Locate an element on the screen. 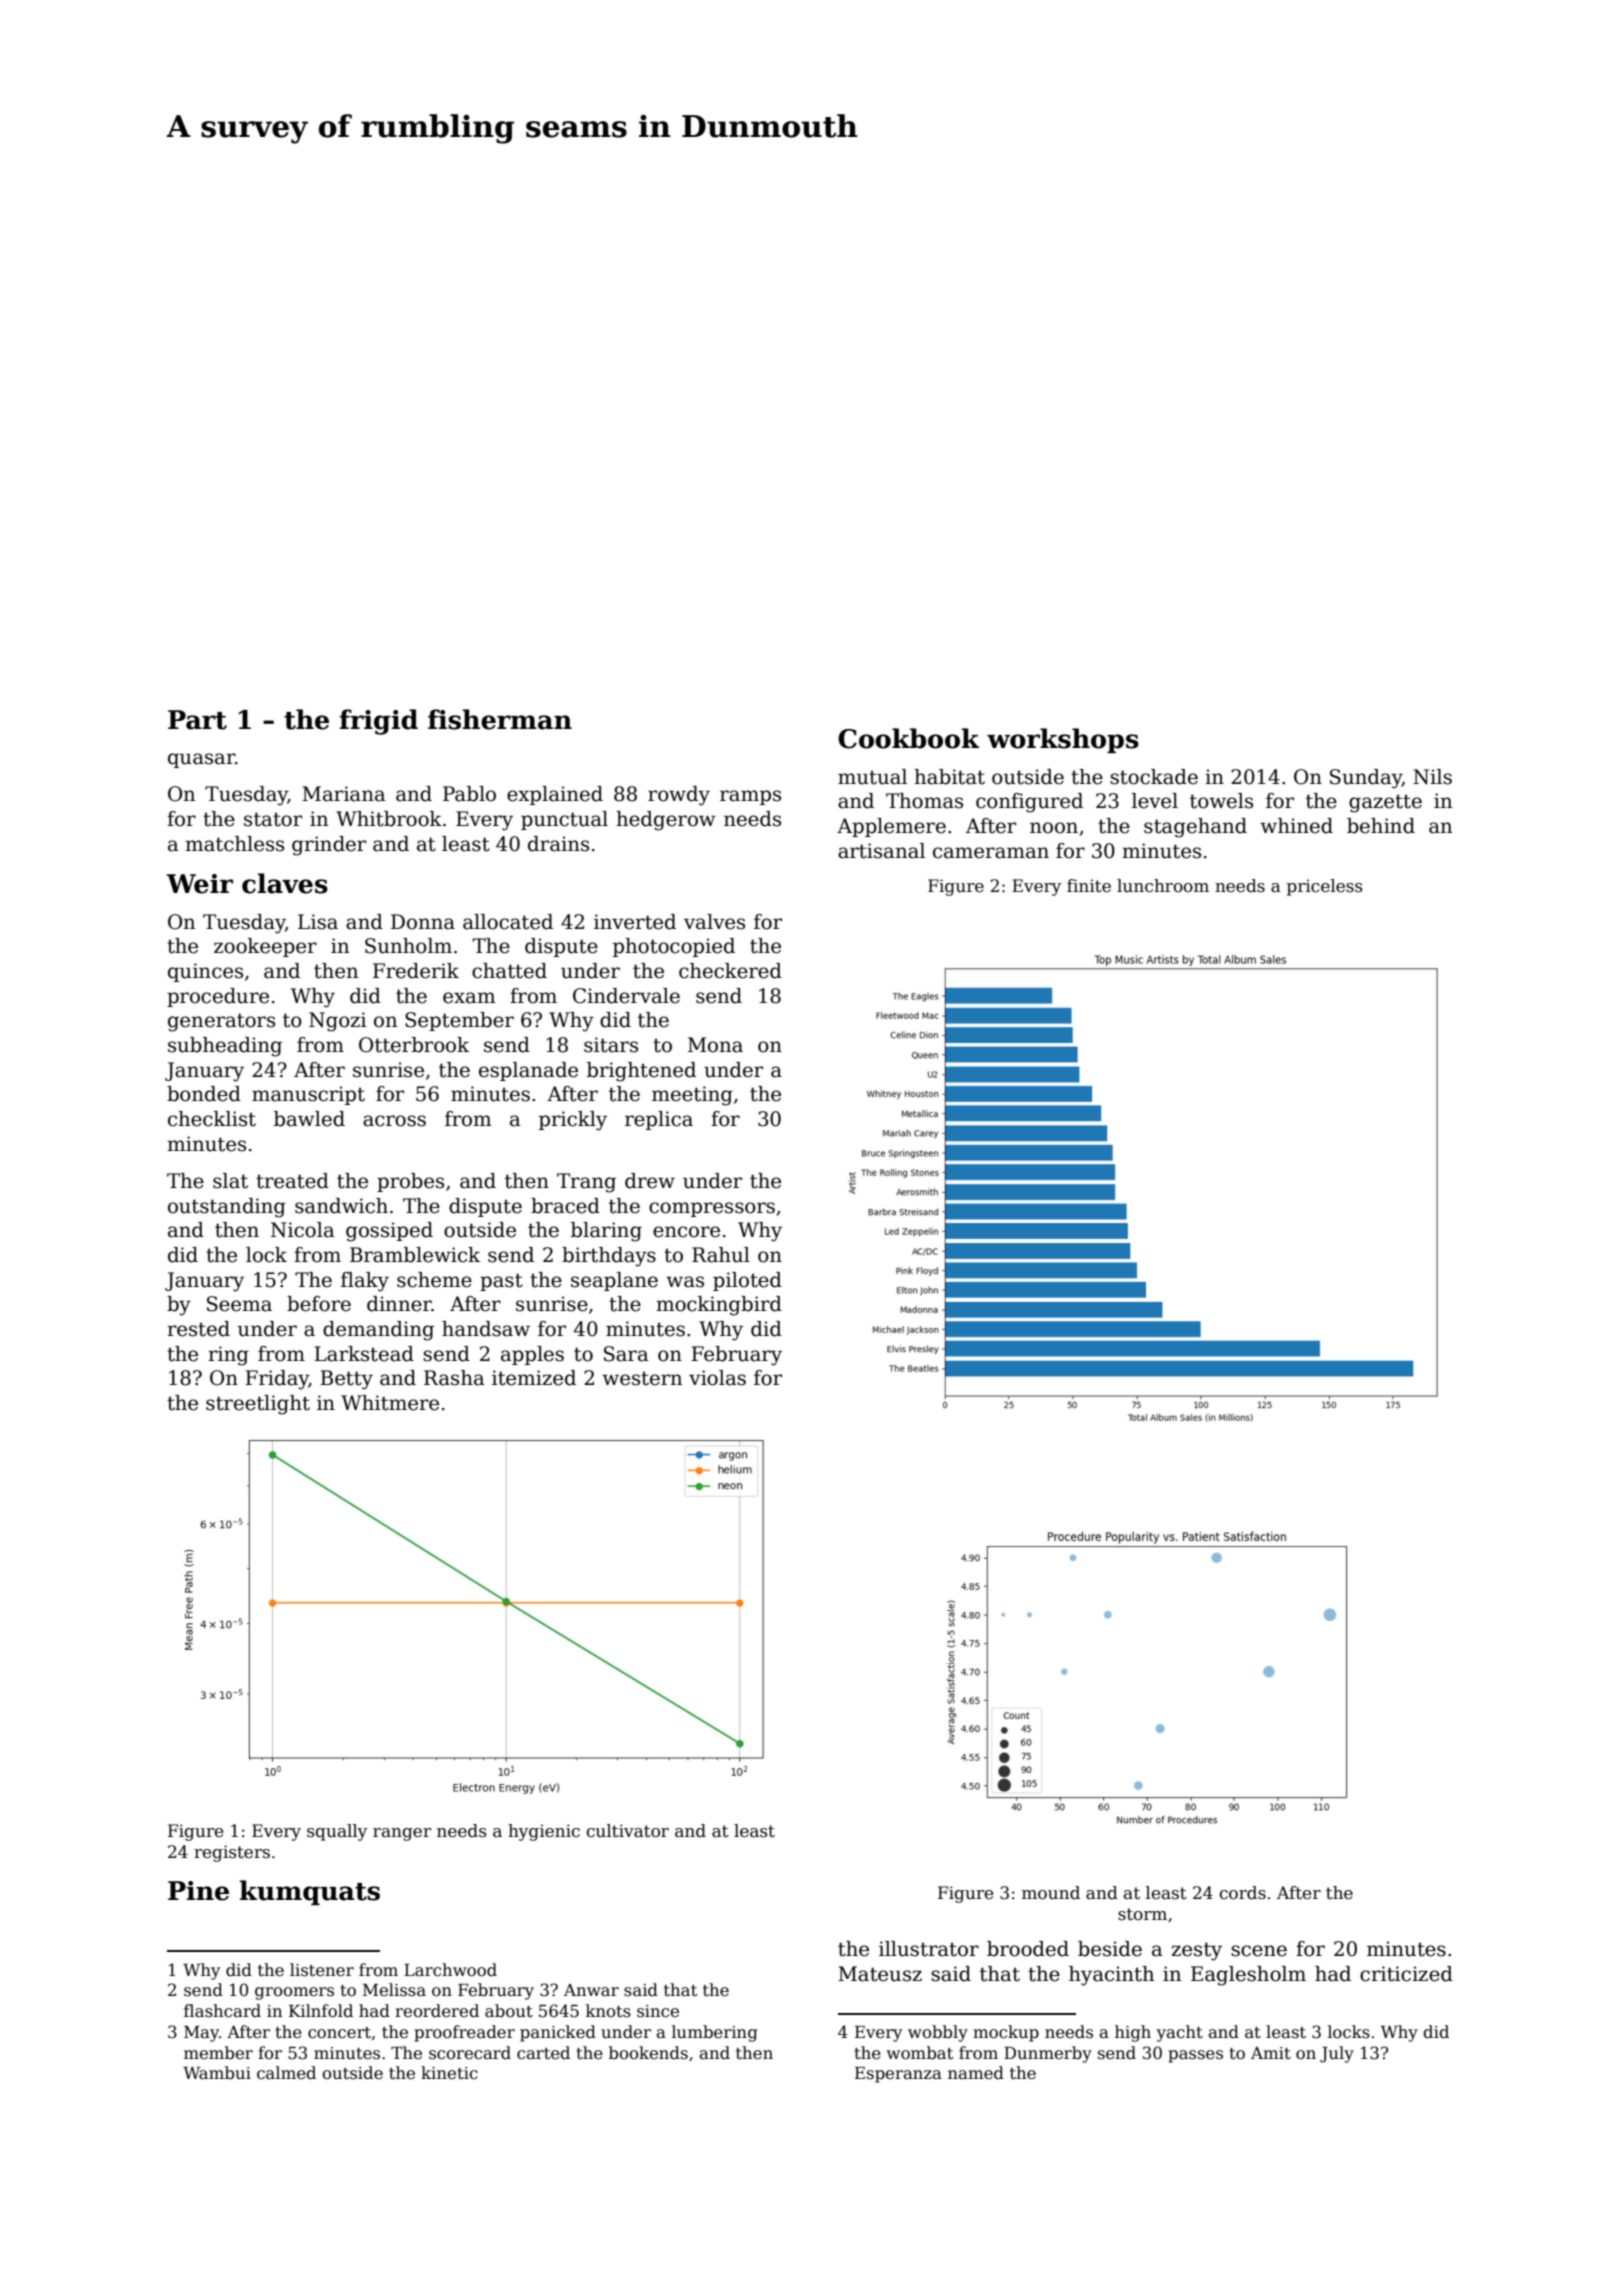 Image resolution: width=1620 pixels, height=2292 pixels. Cookbook is located at coordinates (908, 738).
